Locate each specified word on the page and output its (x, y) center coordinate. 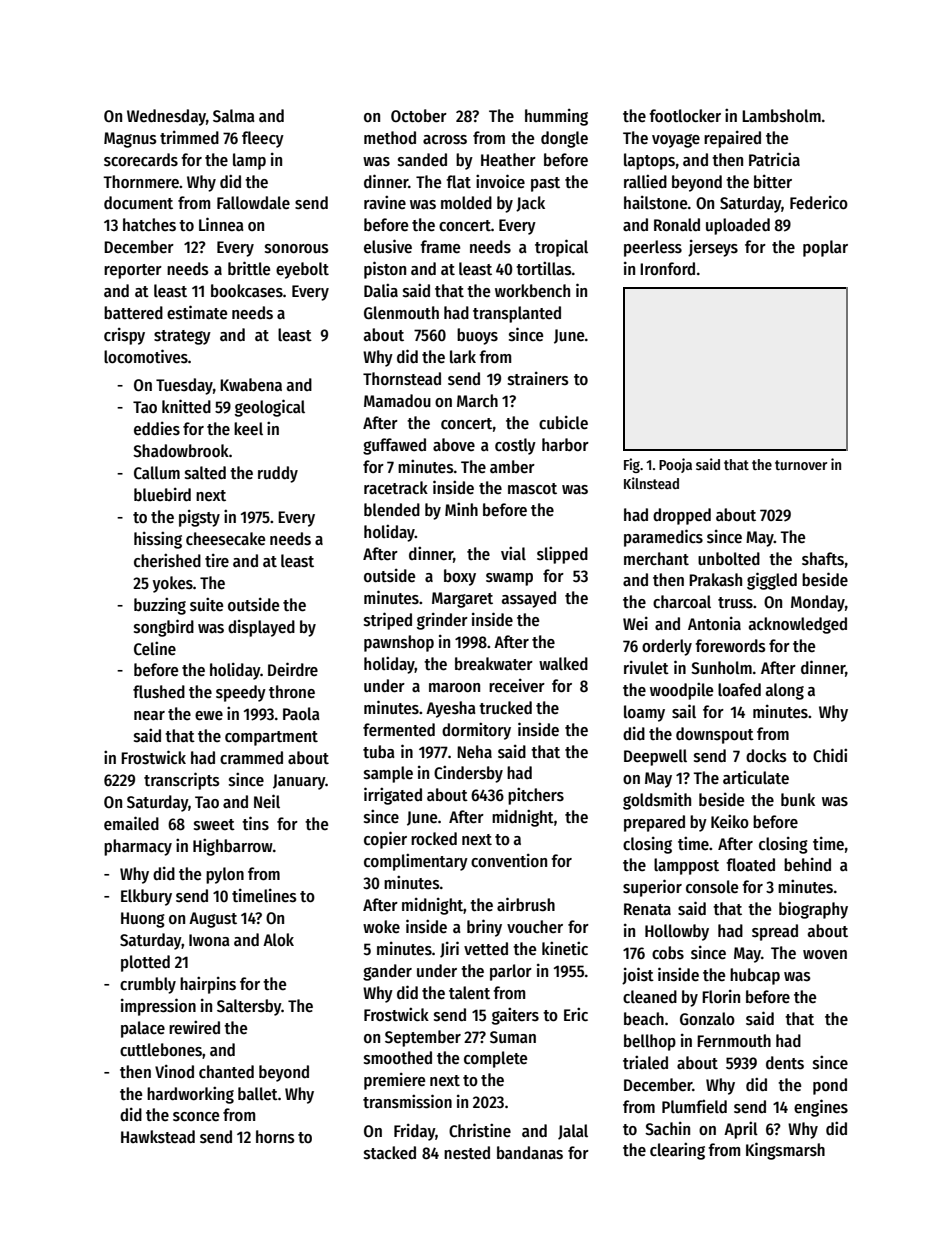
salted (205, 473)
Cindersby (468, 774)
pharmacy (138, 847)
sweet (214, 825)
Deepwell (655, 757)
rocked (434, 839)
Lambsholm (781, 116)
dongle (564, 139)
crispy (124, 336)
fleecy (263, 139)
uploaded (738, 226)
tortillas (544, 268)
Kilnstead (651, 483)
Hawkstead (158, 1137)
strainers (538, 378)
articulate (756, 777)
